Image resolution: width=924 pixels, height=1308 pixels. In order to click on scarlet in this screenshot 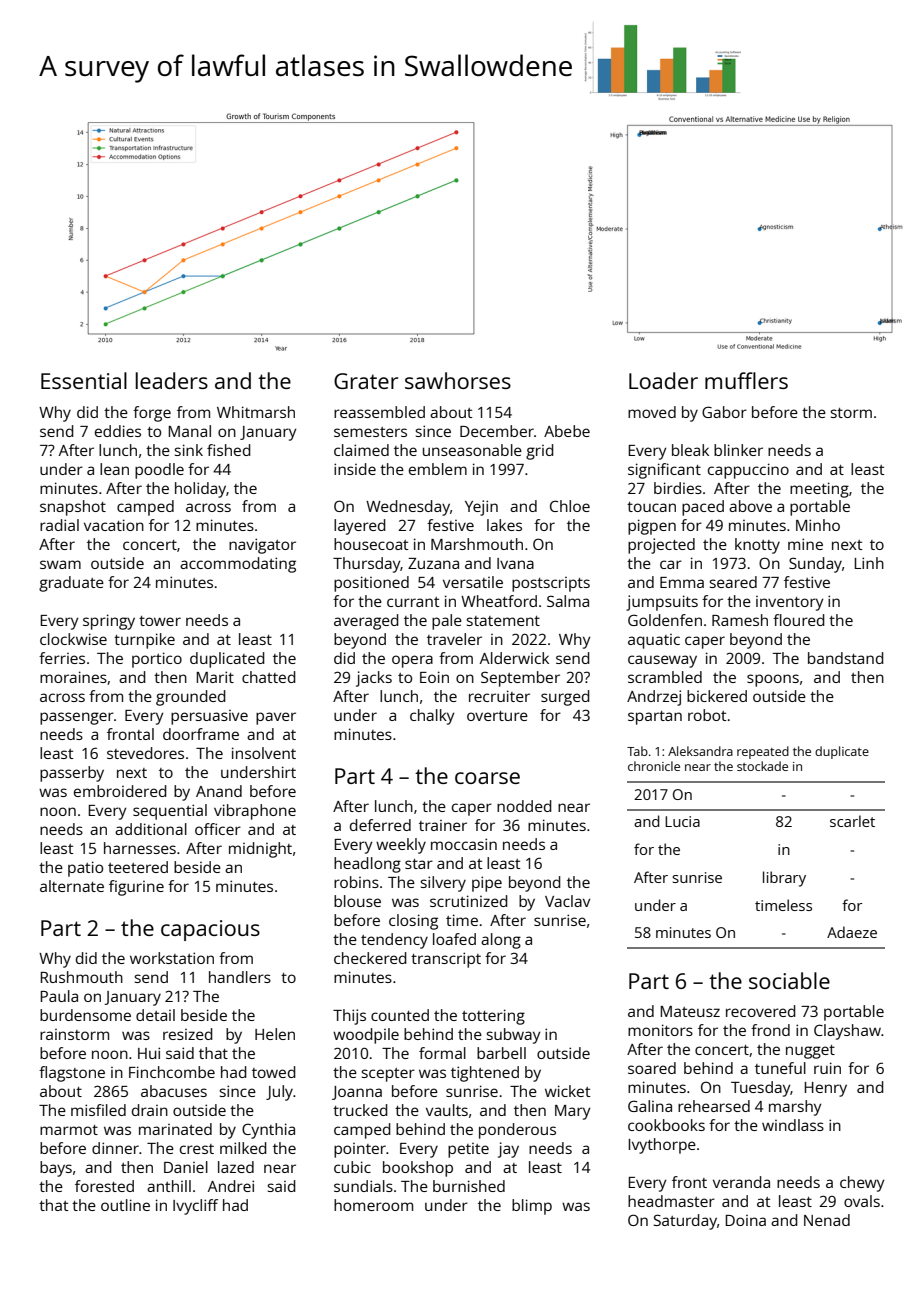, I will do `click(852, 821)`.
